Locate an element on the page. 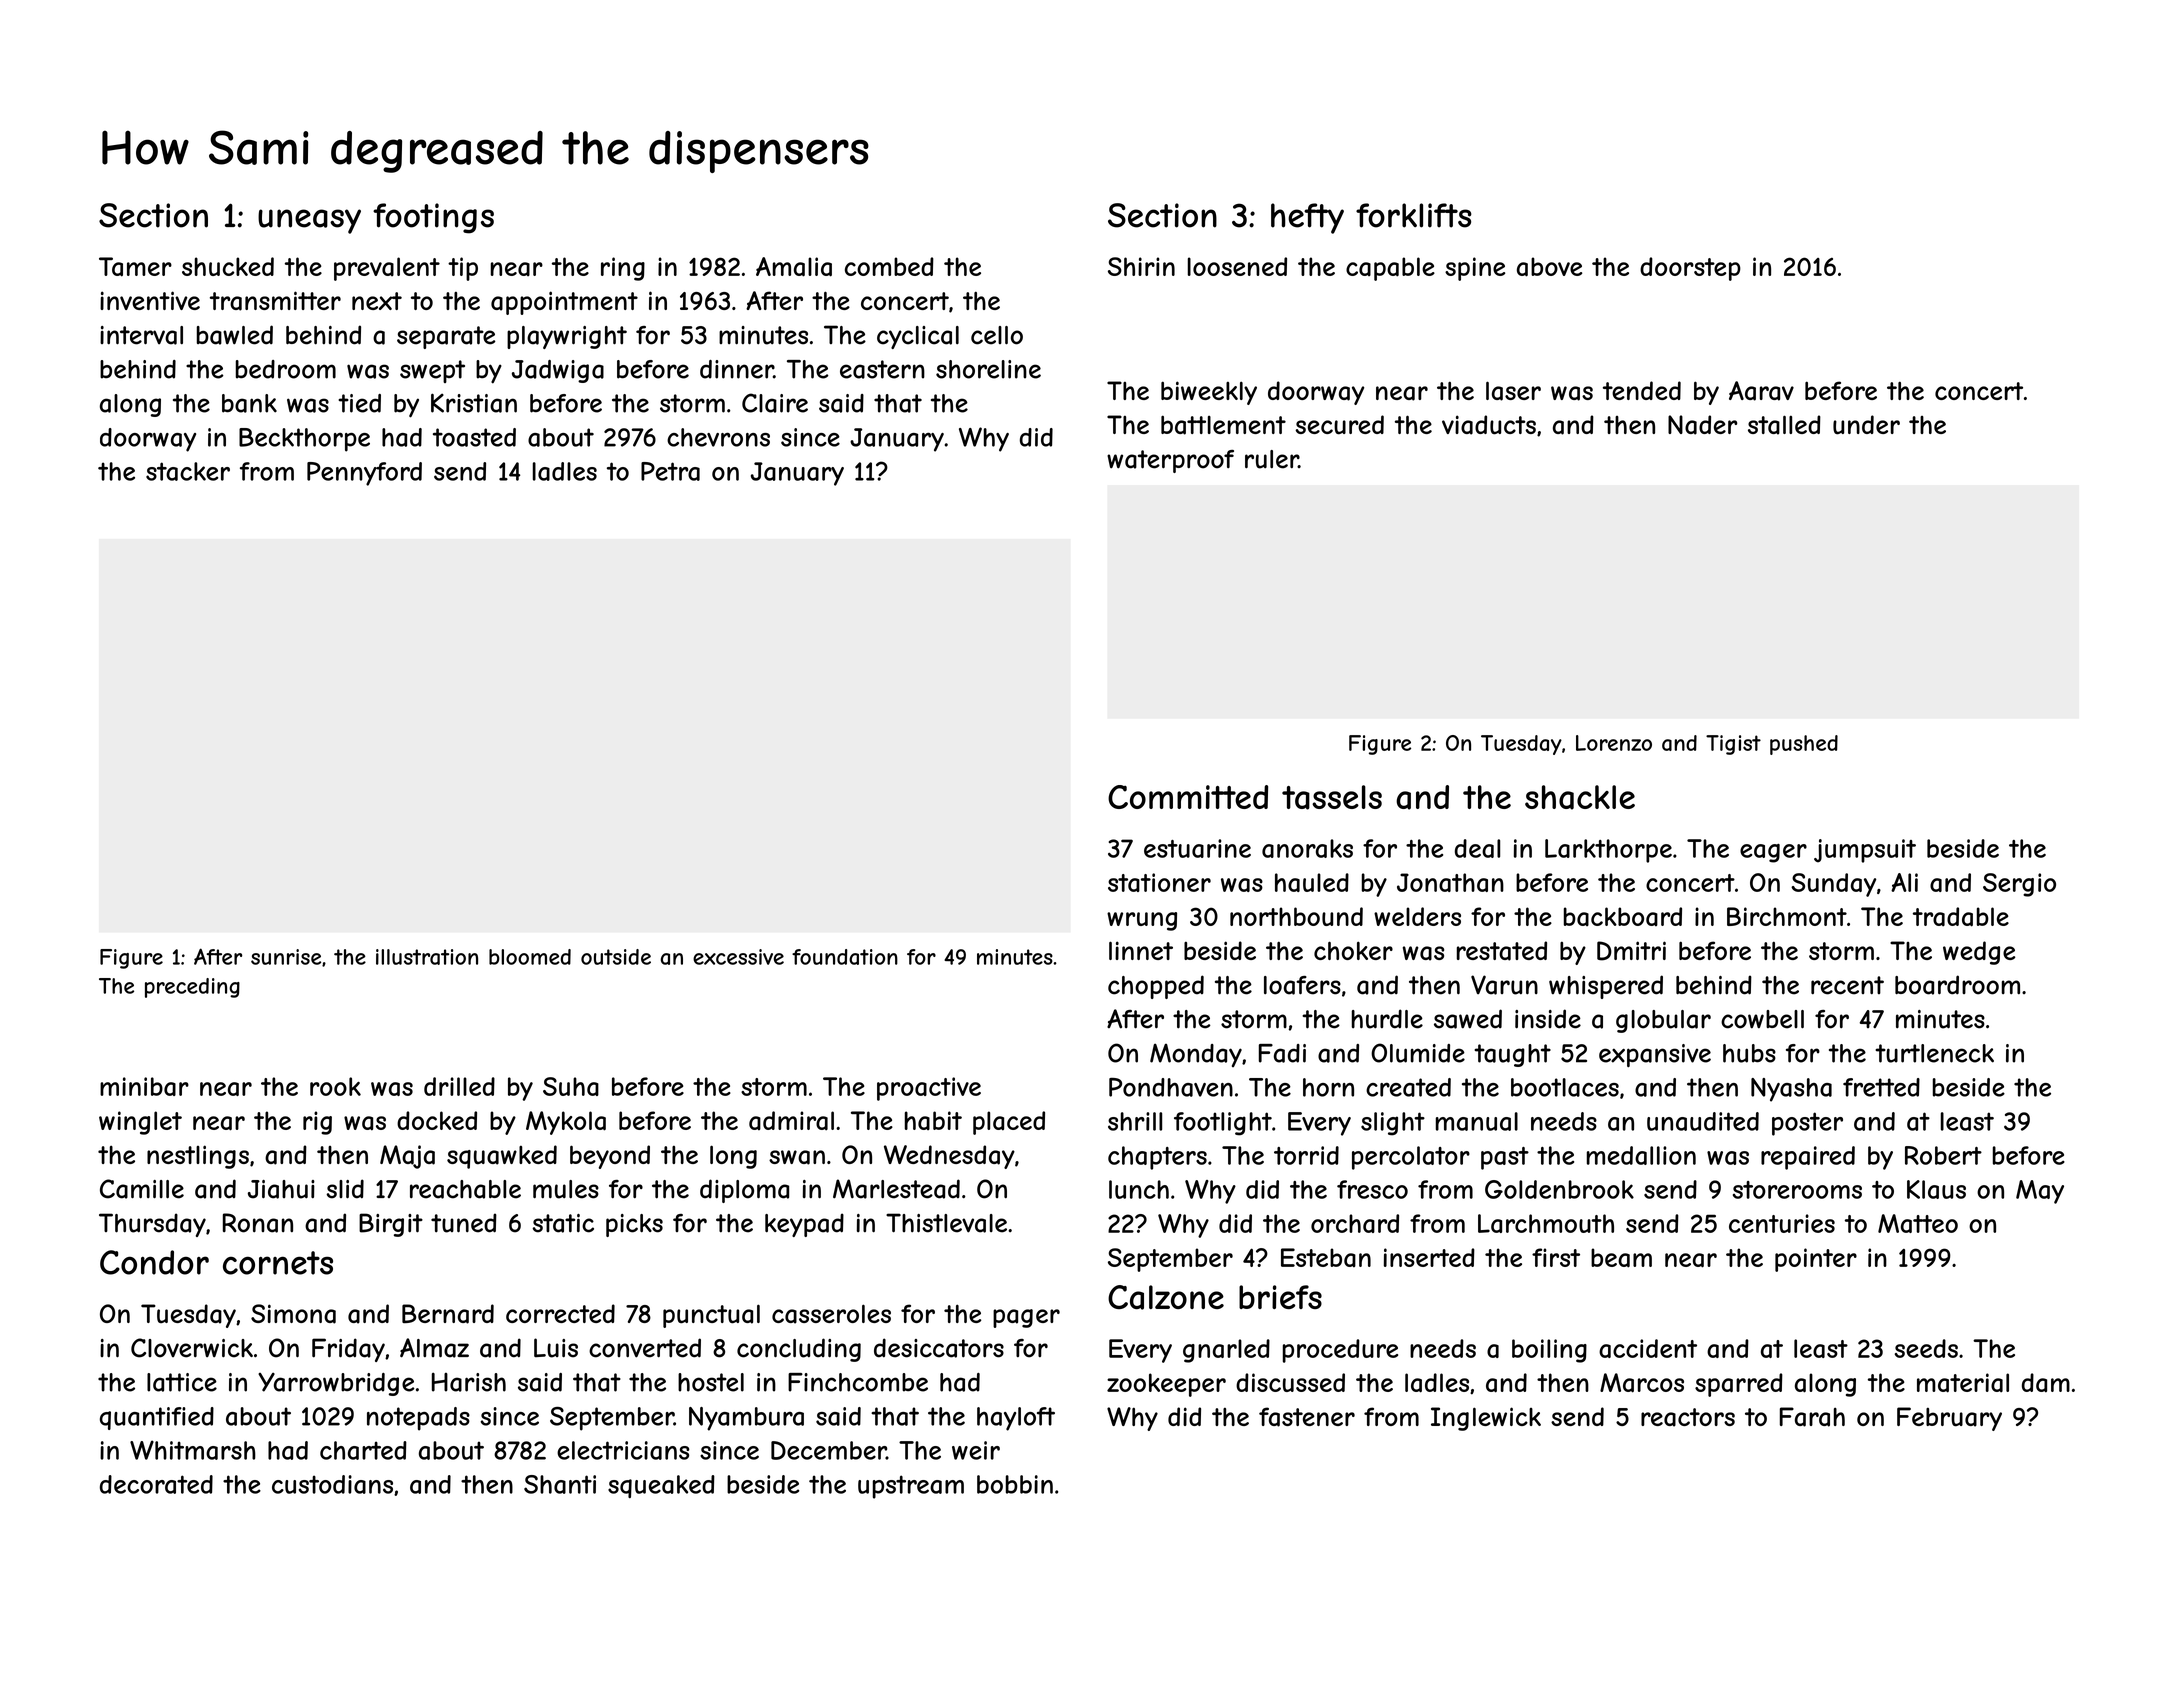 This page has width=2178, height=1683. February is located at coordinates (1949, 1419).
